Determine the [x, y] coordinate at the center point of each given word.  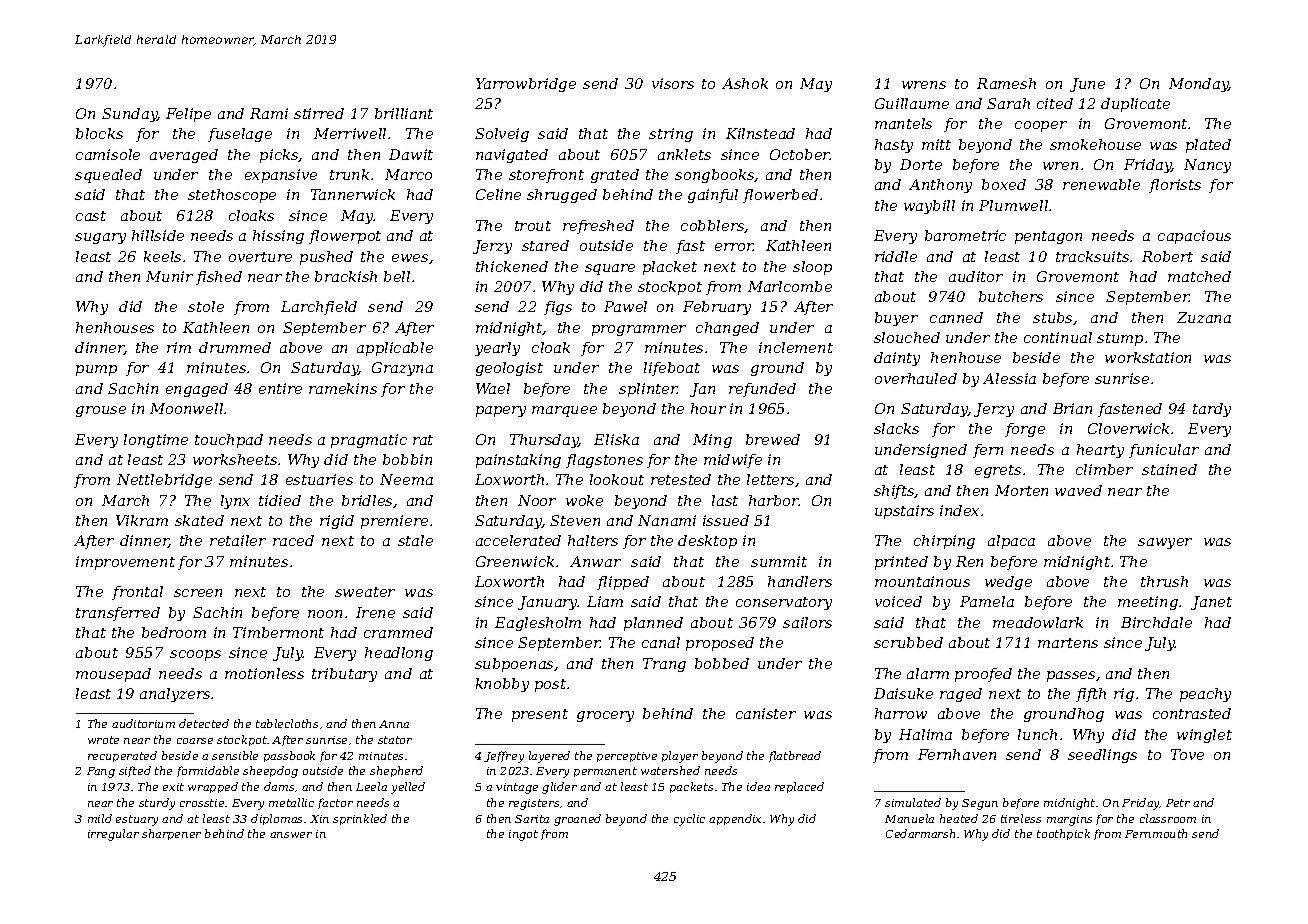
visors [673, 83]
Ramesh [1006, 83]
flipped [623, 583]
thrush [1164, 581]
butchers [1011, 296]
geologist [509, 369]
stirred [319, 113]
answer [291, 835]
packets [691, 787]
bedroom [174, 632]
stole [206, 306]
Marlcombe [790, 286]
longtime [156, 441]
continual [1058, 337]
